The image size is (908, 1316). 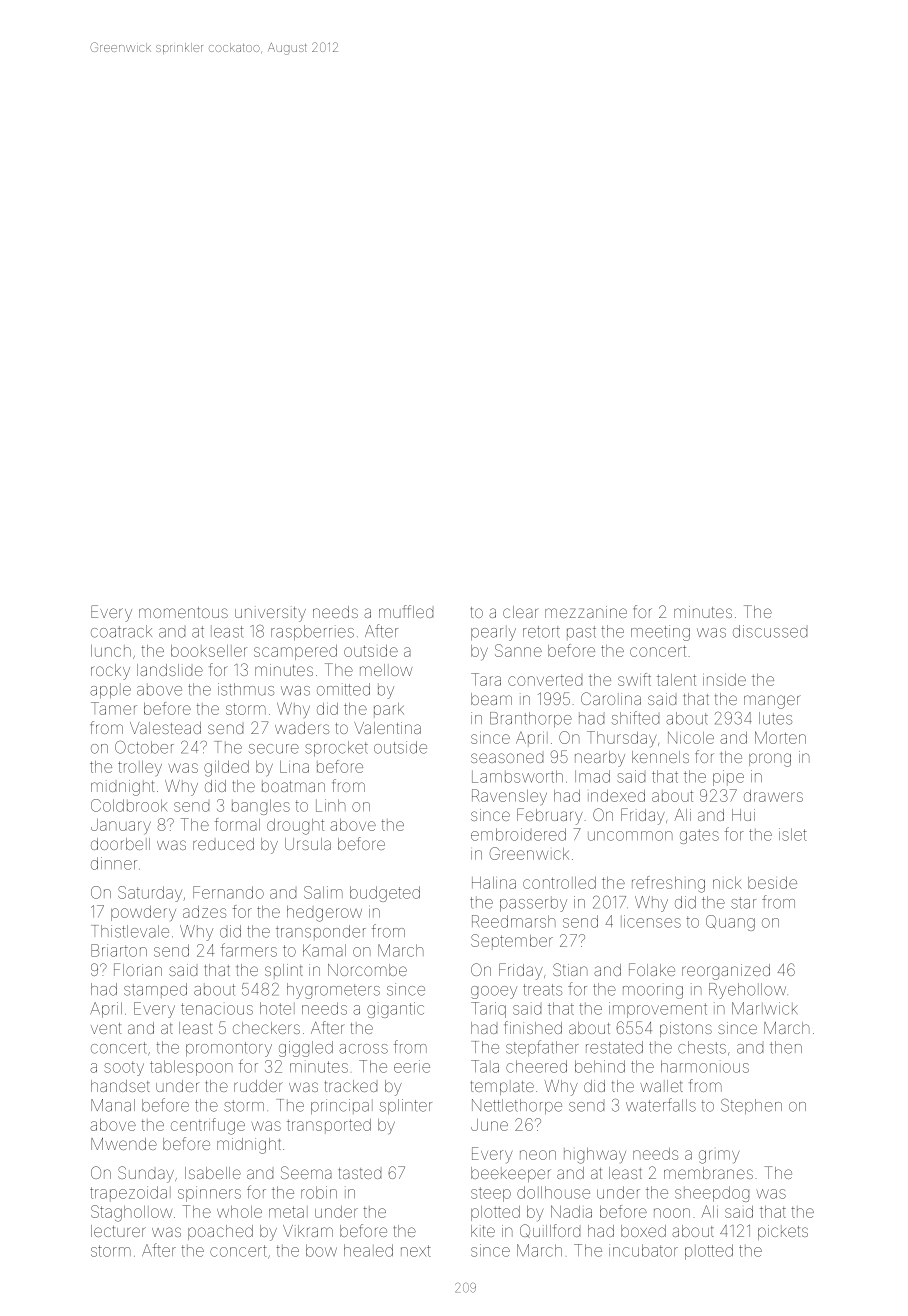 I want to click on momentous, so click(x=183, y=612).
